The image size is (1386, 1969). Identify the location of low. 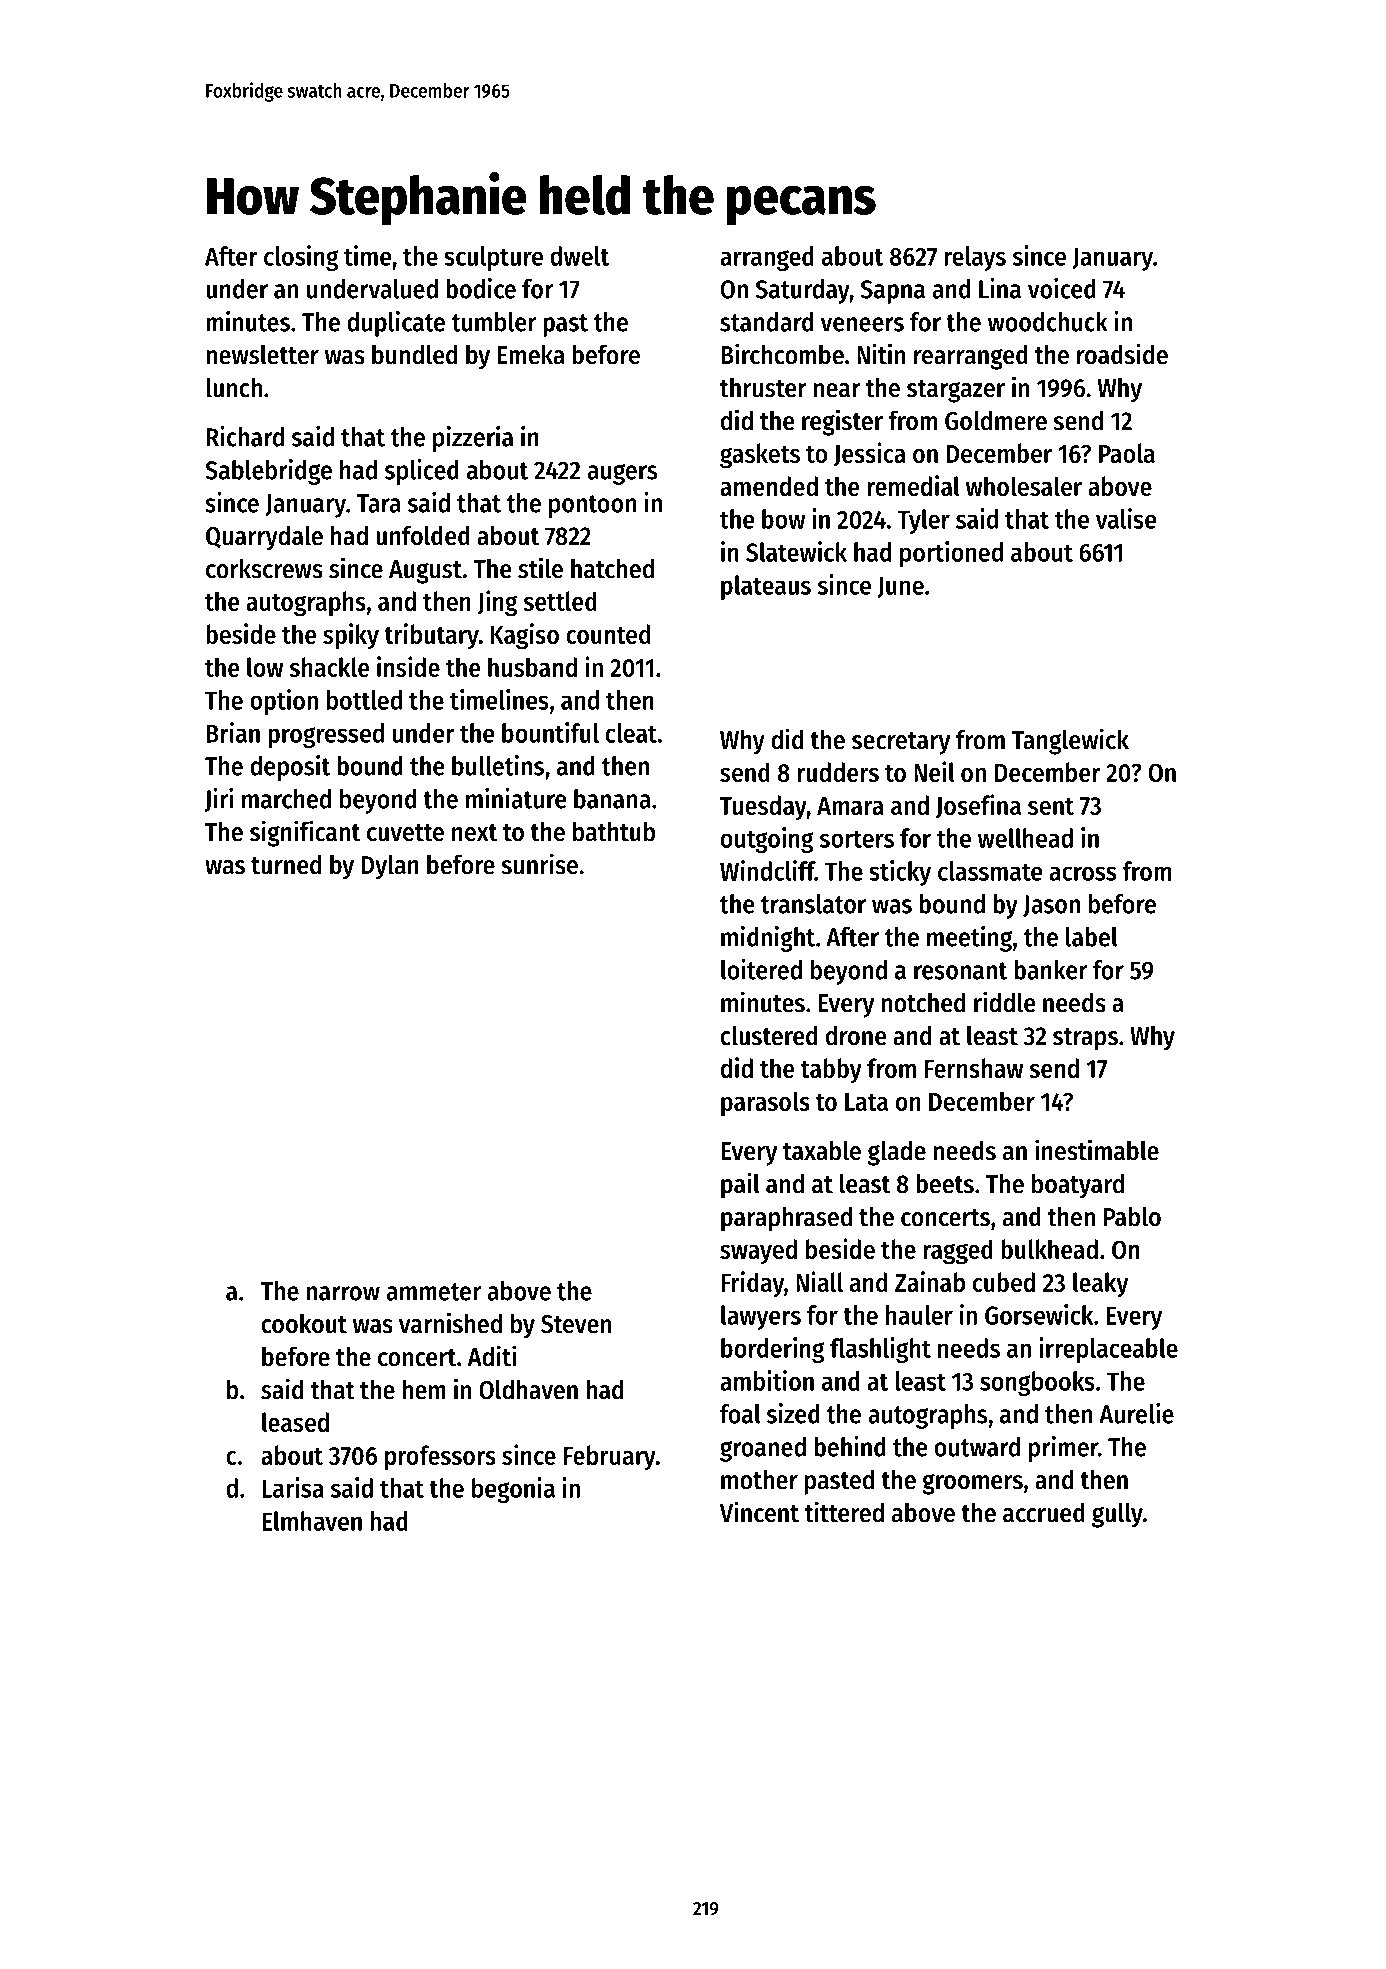
(265, 667).
